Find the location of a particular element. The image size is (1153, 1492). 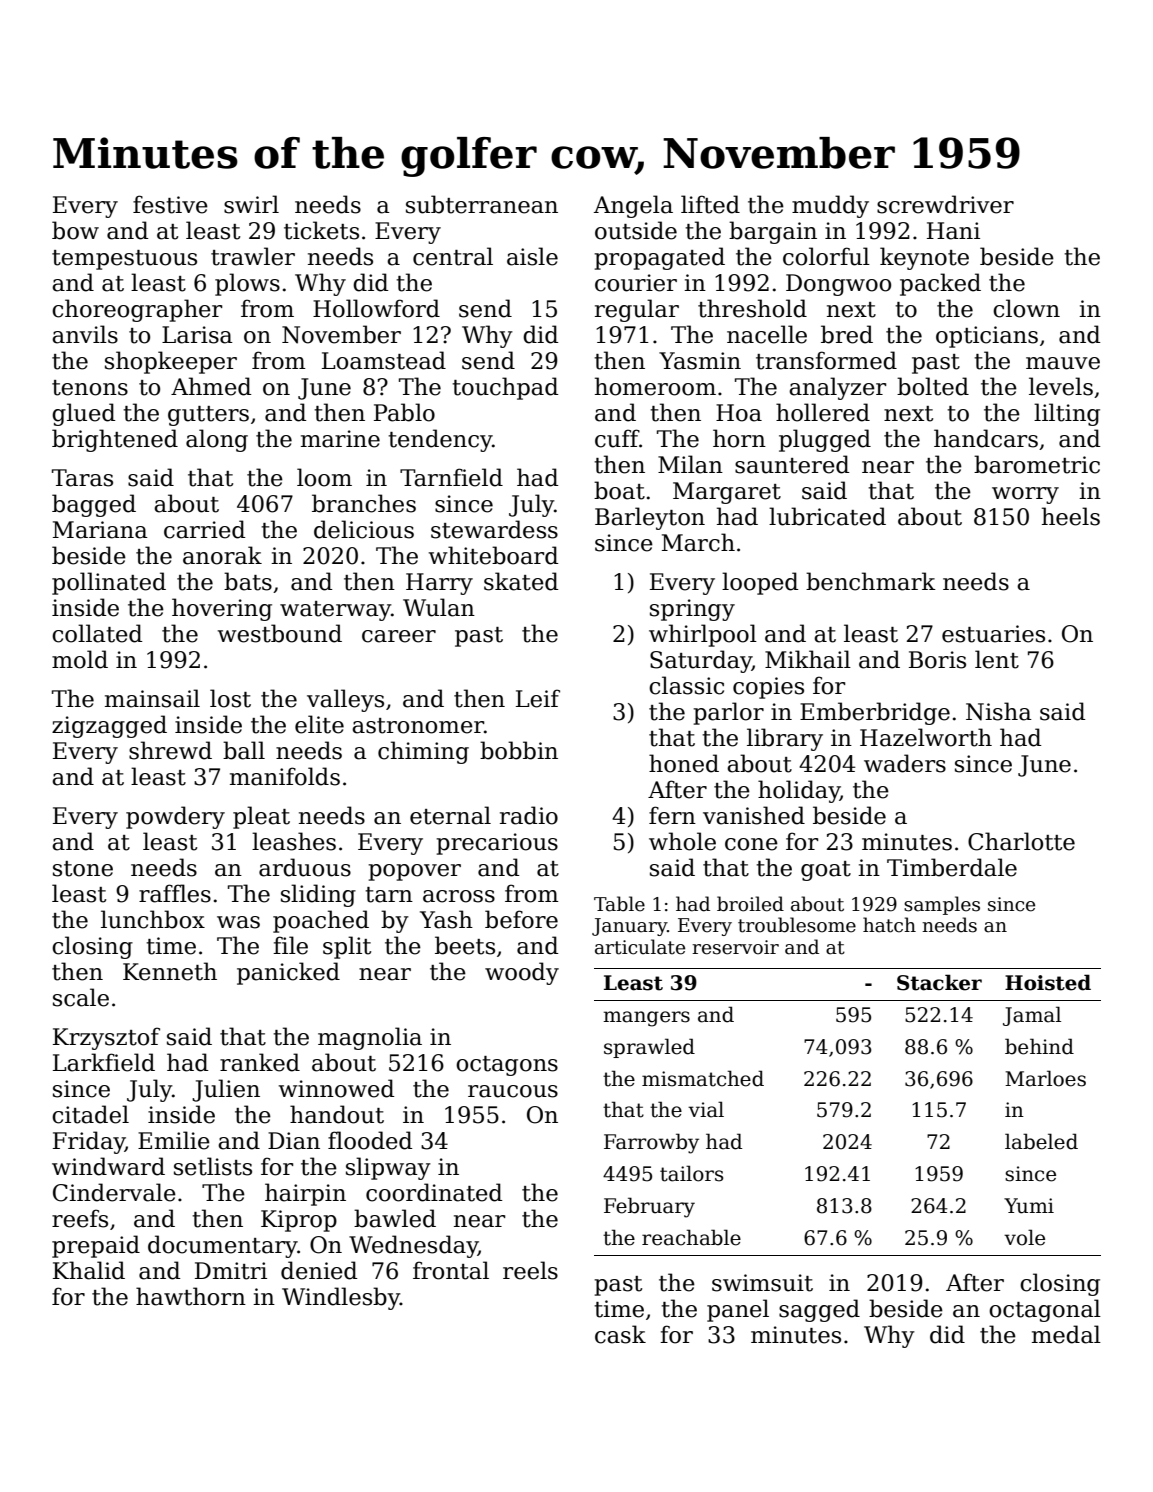

subterranean is located at coordinates (482, 204).
